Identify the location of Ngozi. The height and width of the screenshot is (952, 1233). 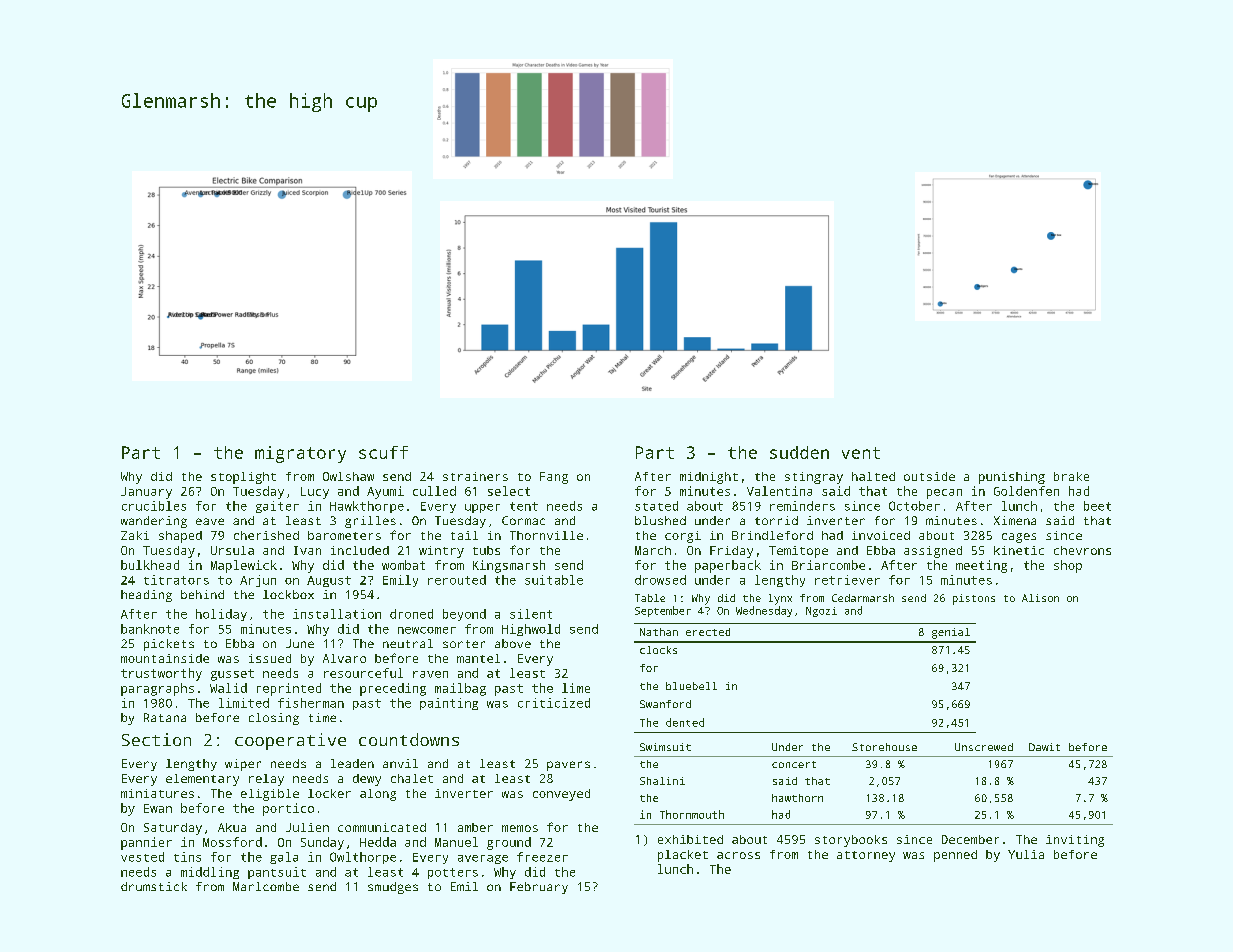
(821, 612).
